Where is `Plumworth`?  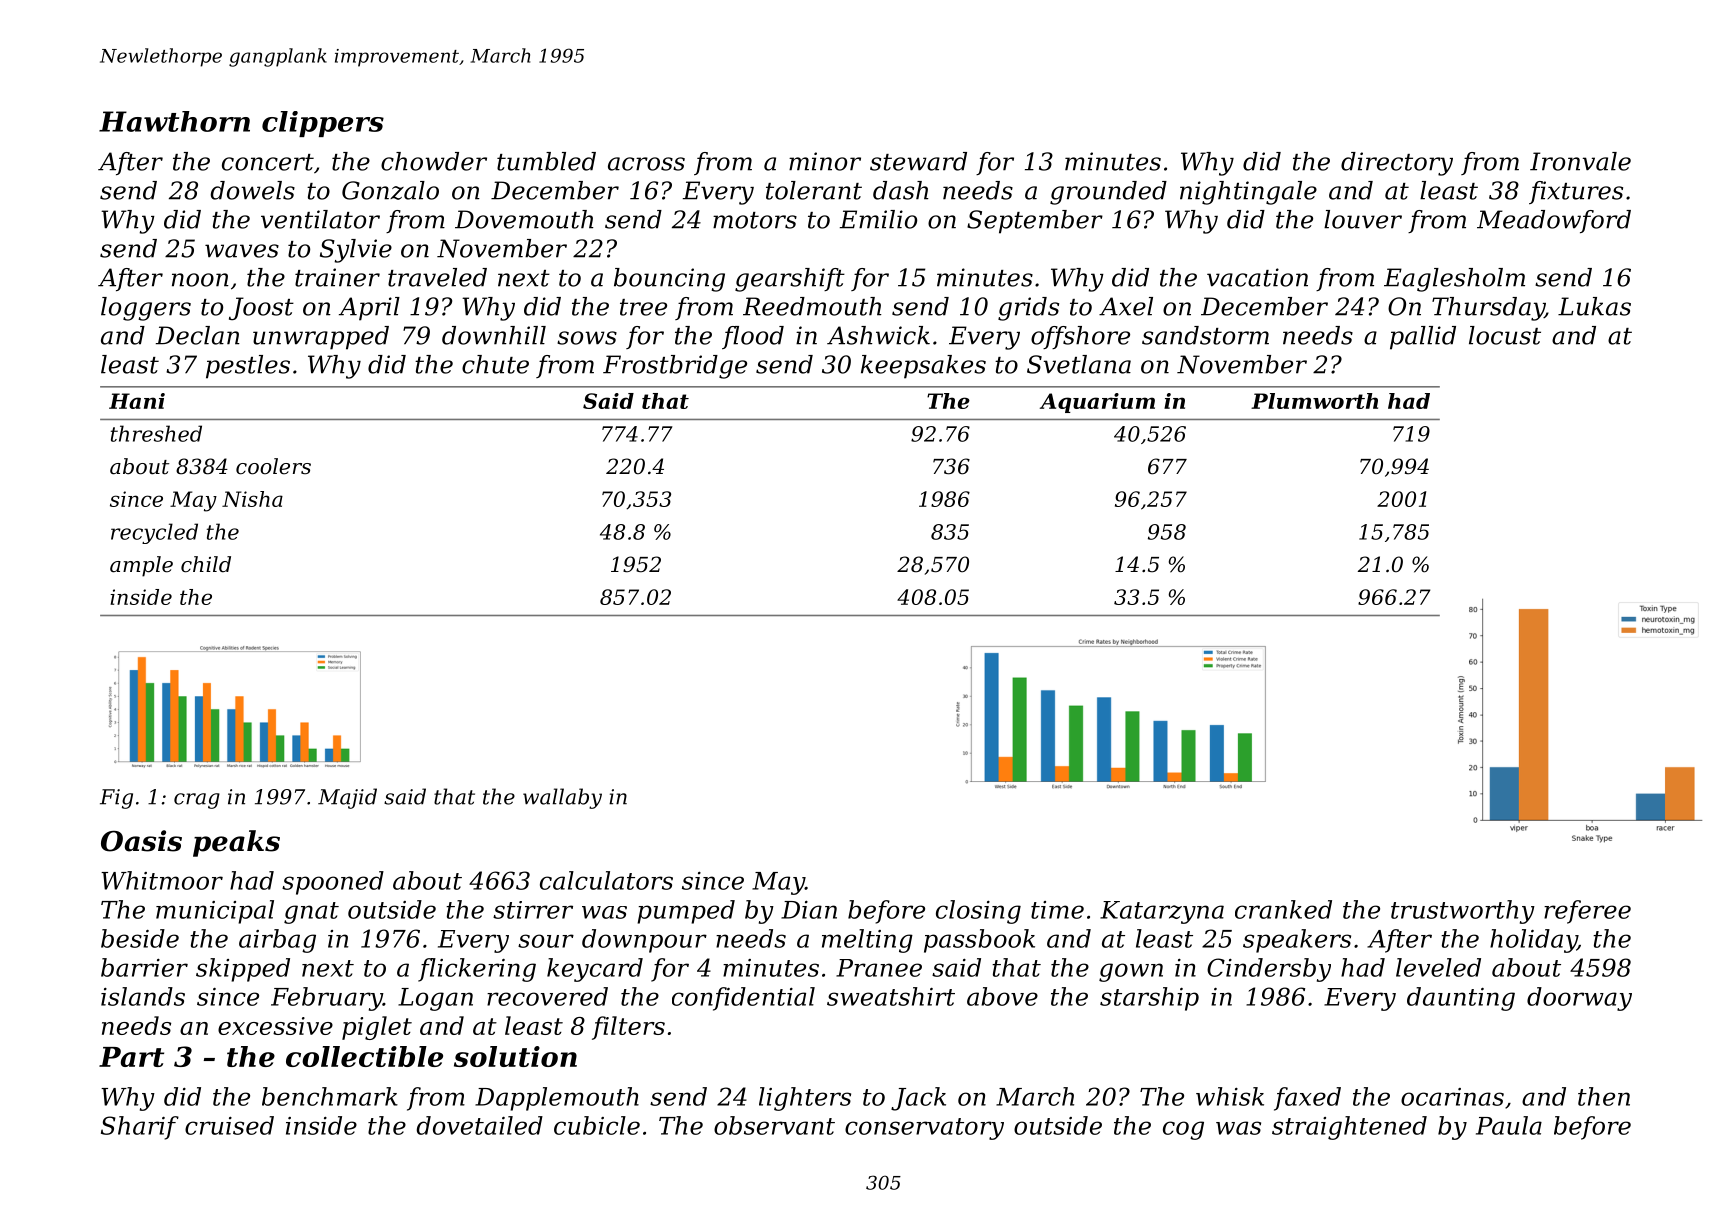 Plumworth is located at coordinates (1314, 401).
